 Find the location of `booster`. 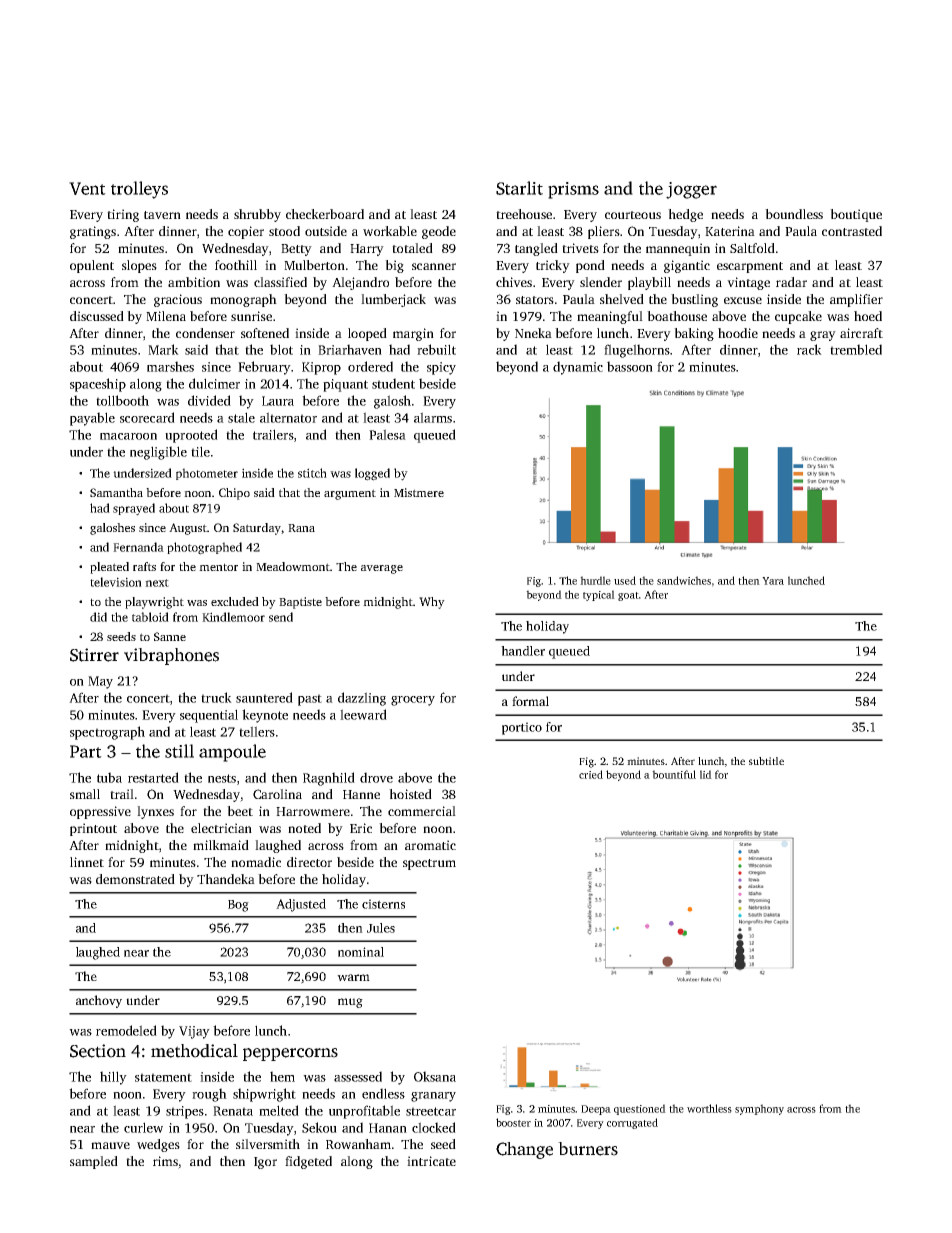

booster is located at coordinates (513, 1122).
